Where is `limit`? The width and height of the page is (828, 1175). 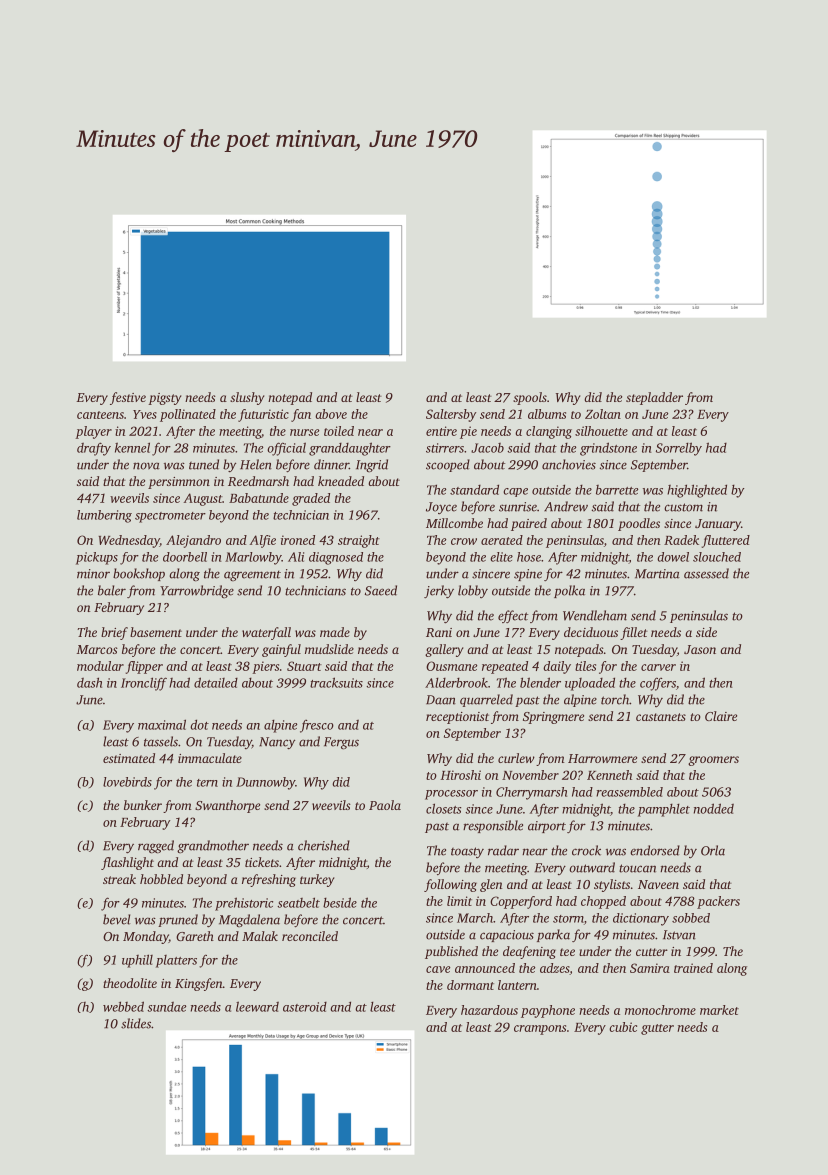 limit is located at coordinates (459, 901).
